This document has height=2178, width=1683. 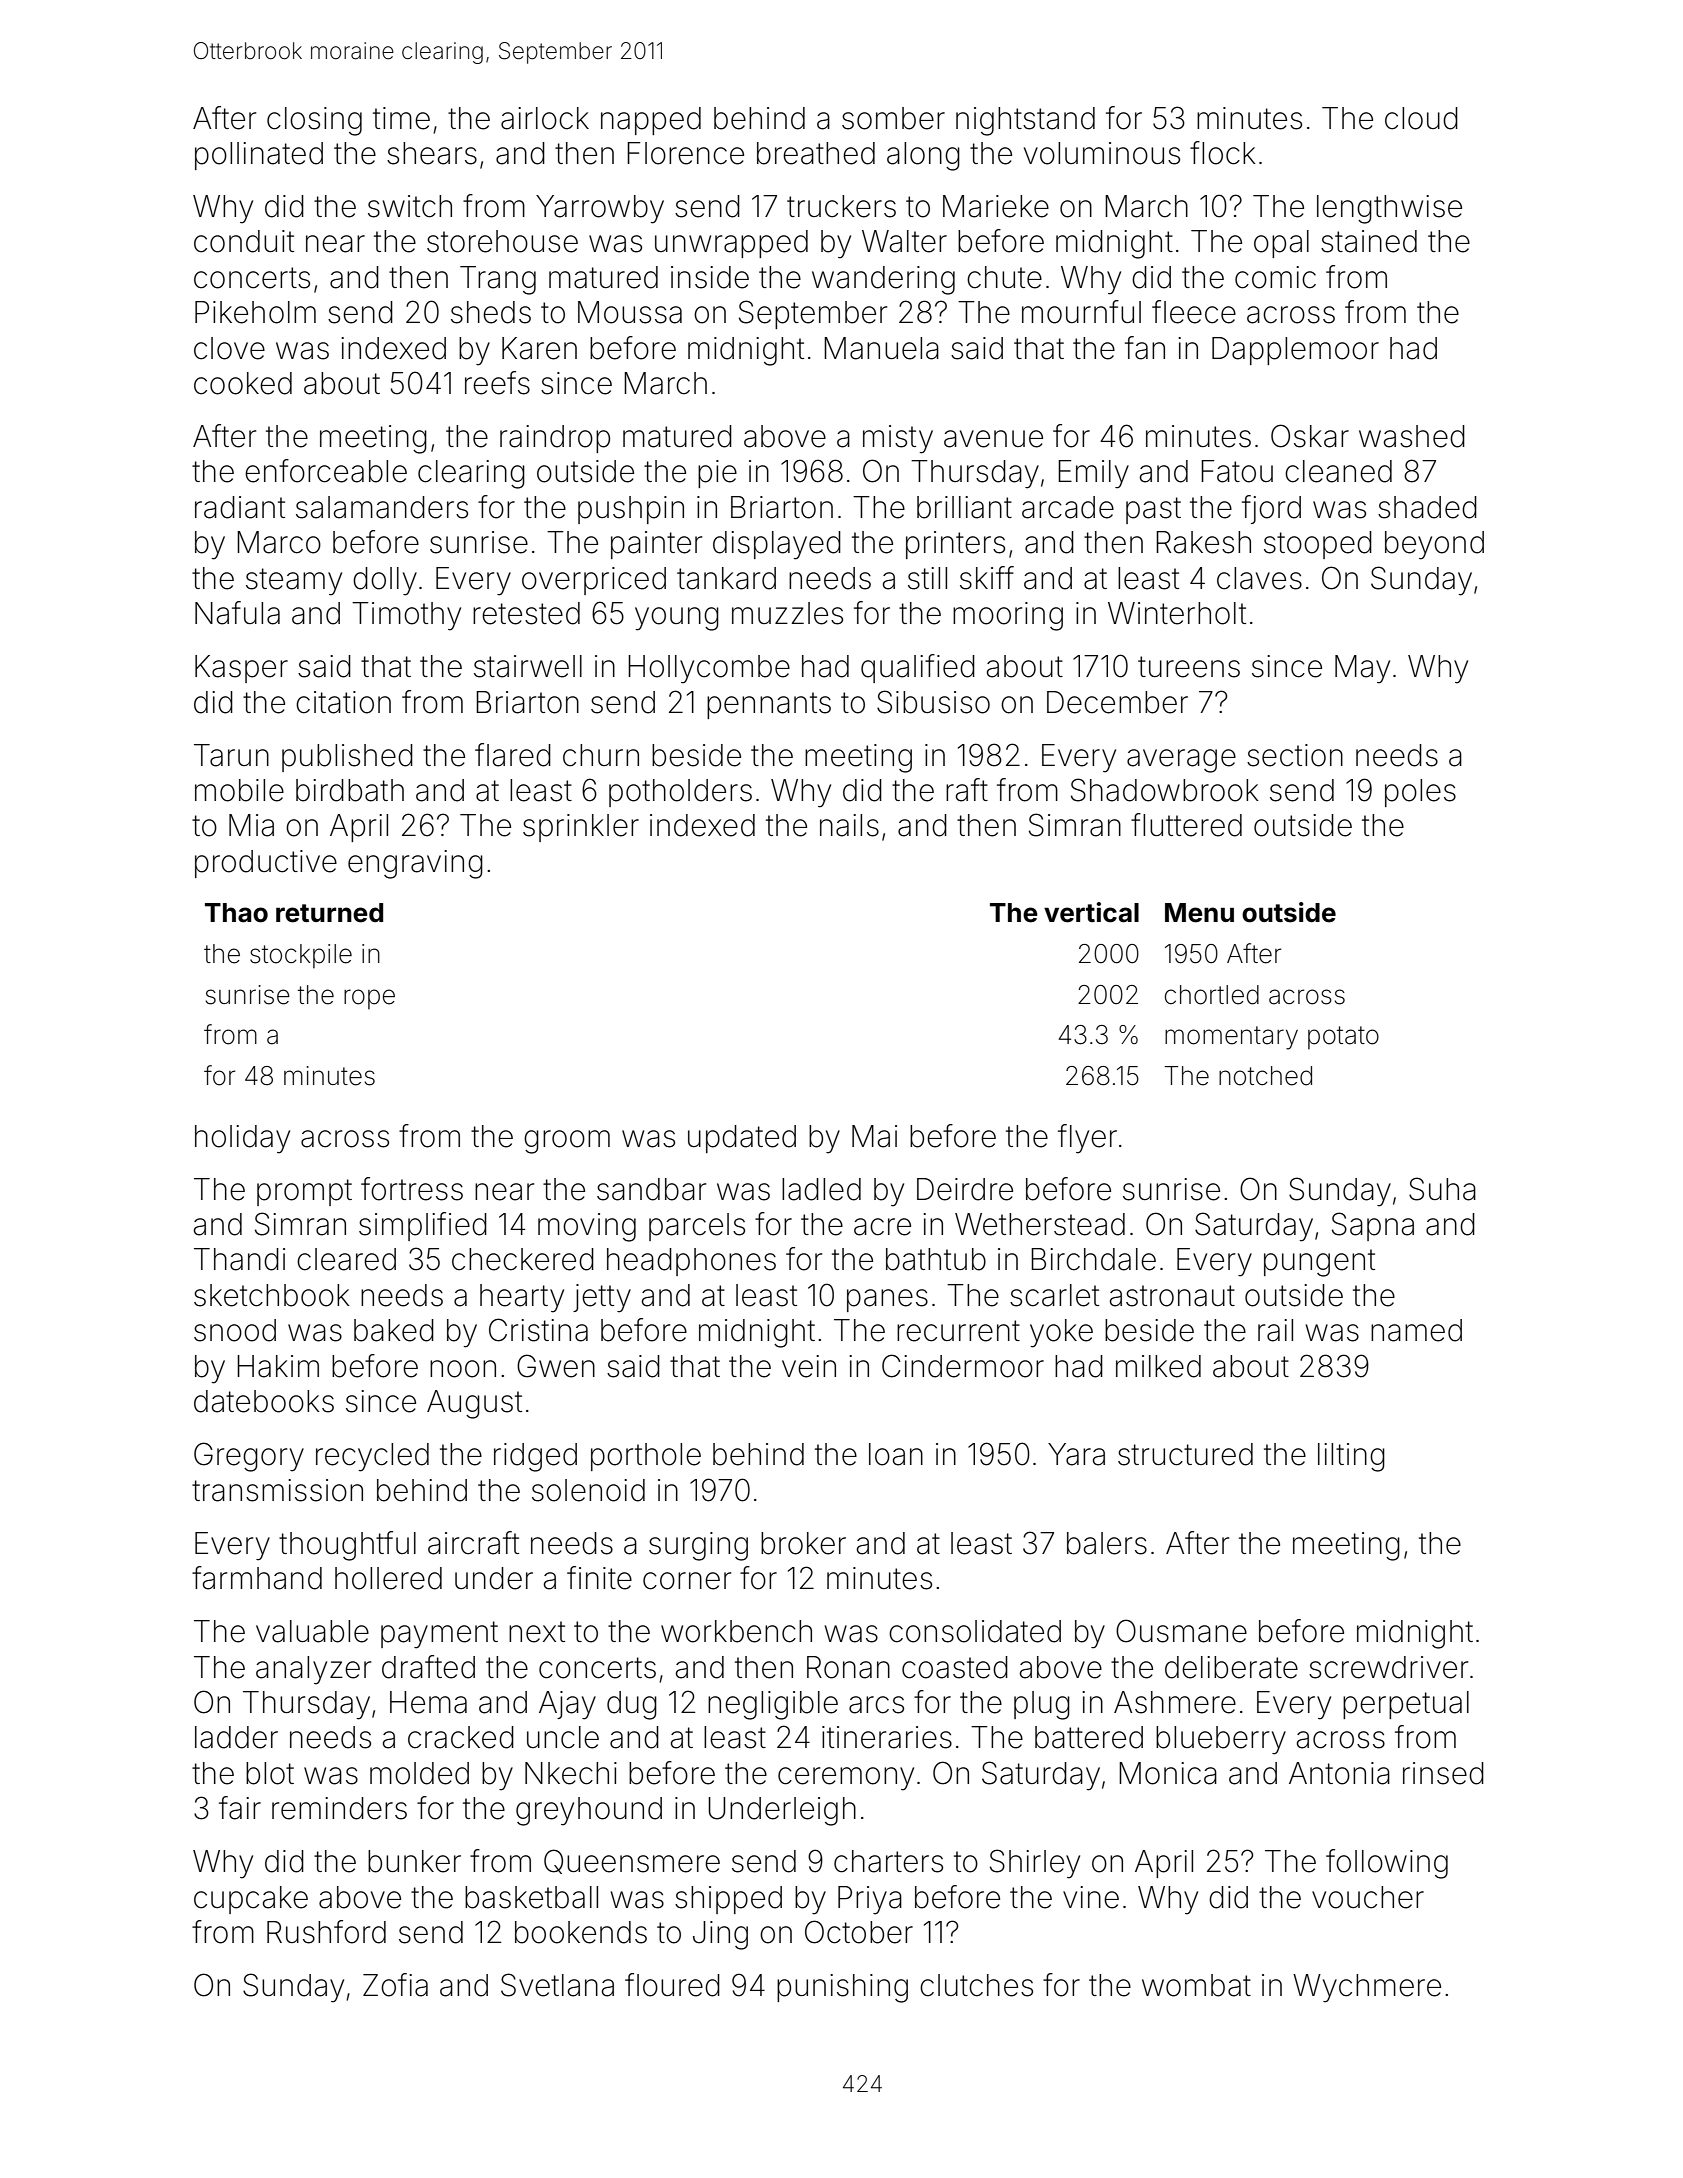 I want to click on lilting, so click(x=1351, y=1457).
